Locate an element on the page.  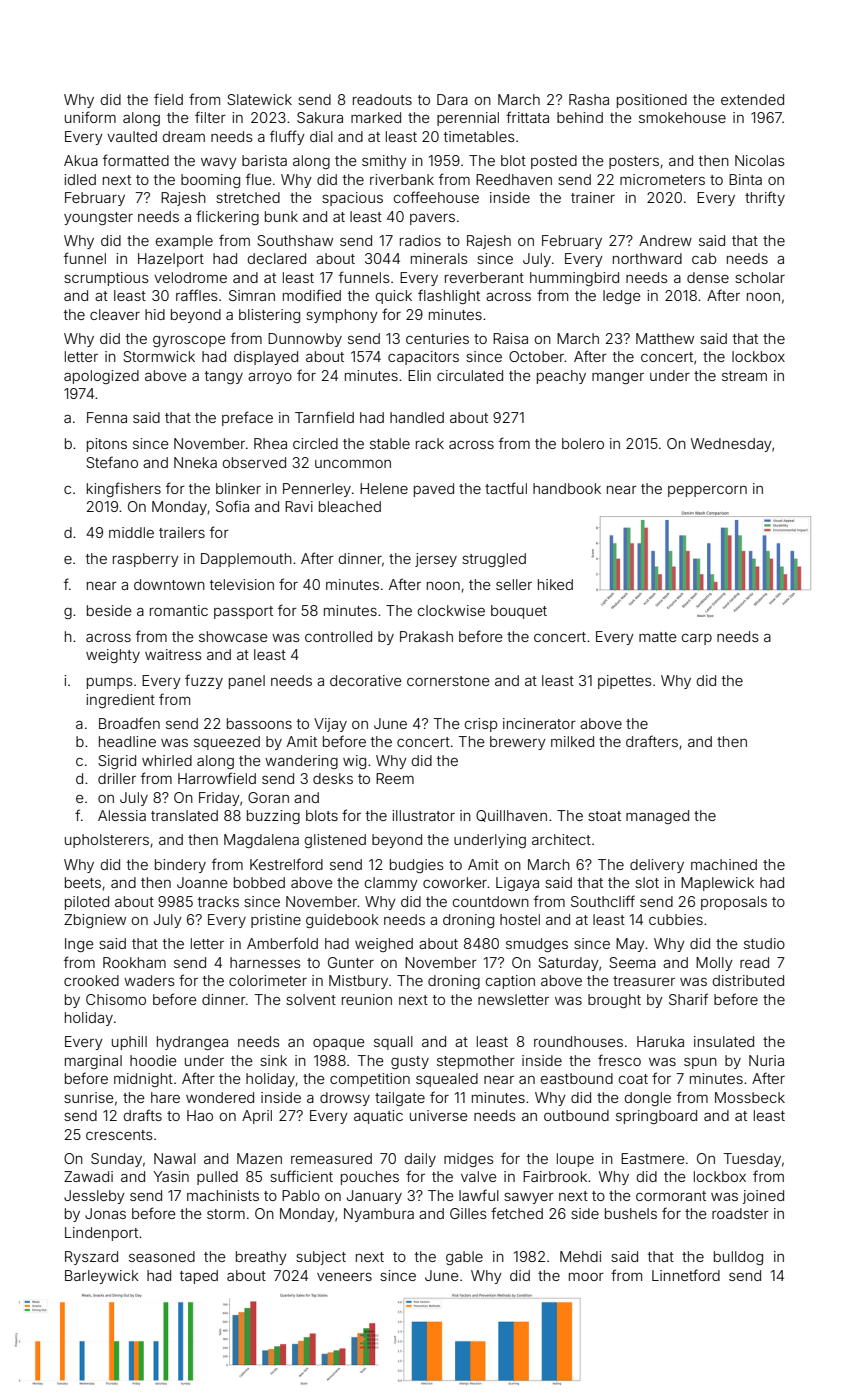
harnesses is located at coordinates (265, 962).
